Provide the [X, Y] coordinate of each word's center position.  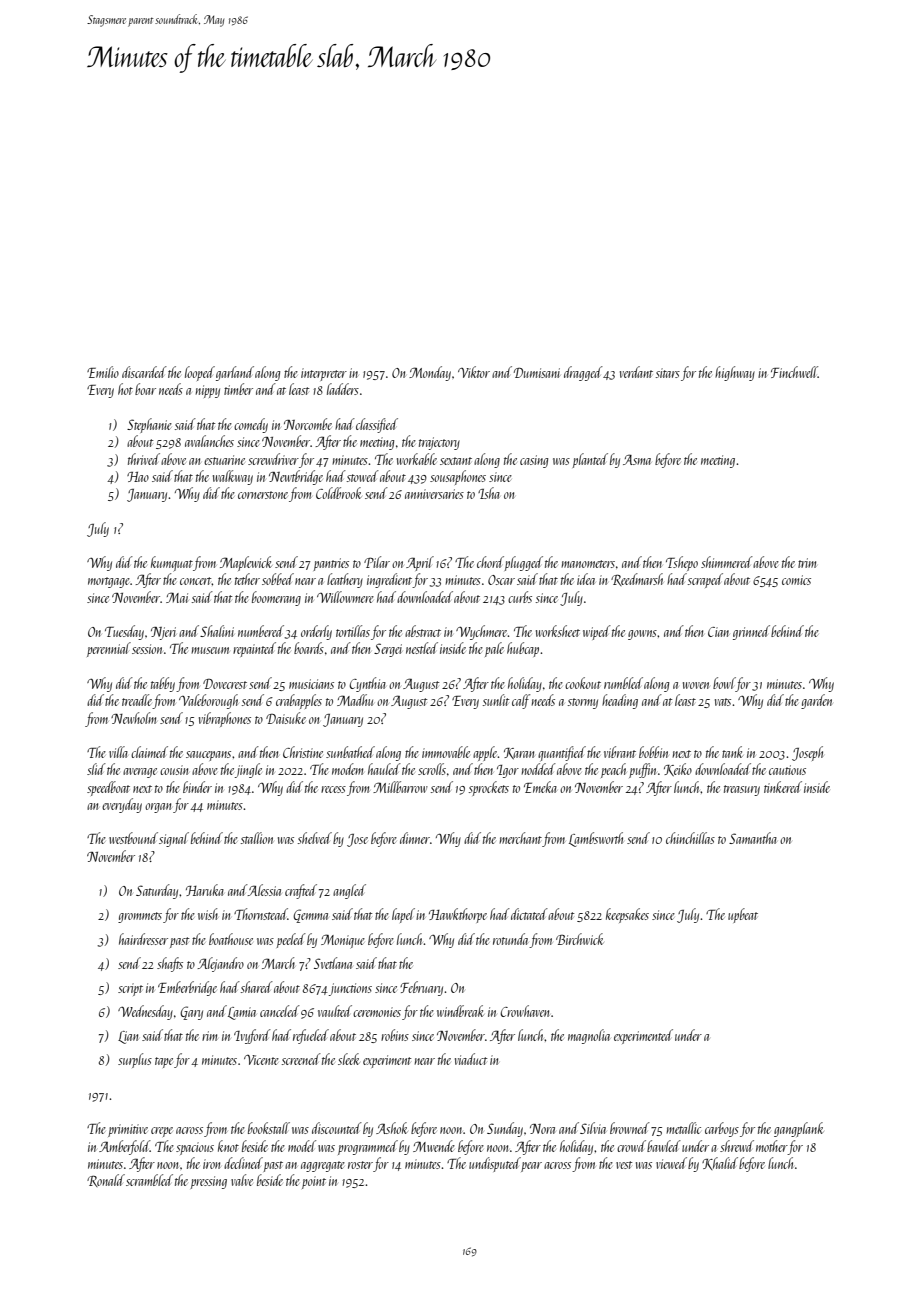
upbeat [743, 915]
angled [349, 891]
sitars [668, 373]
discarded [144, 372]
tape [164, 1062]
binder [197, 787]
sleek [348, 1059]
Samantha [753, 838]
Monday [430, 373]
